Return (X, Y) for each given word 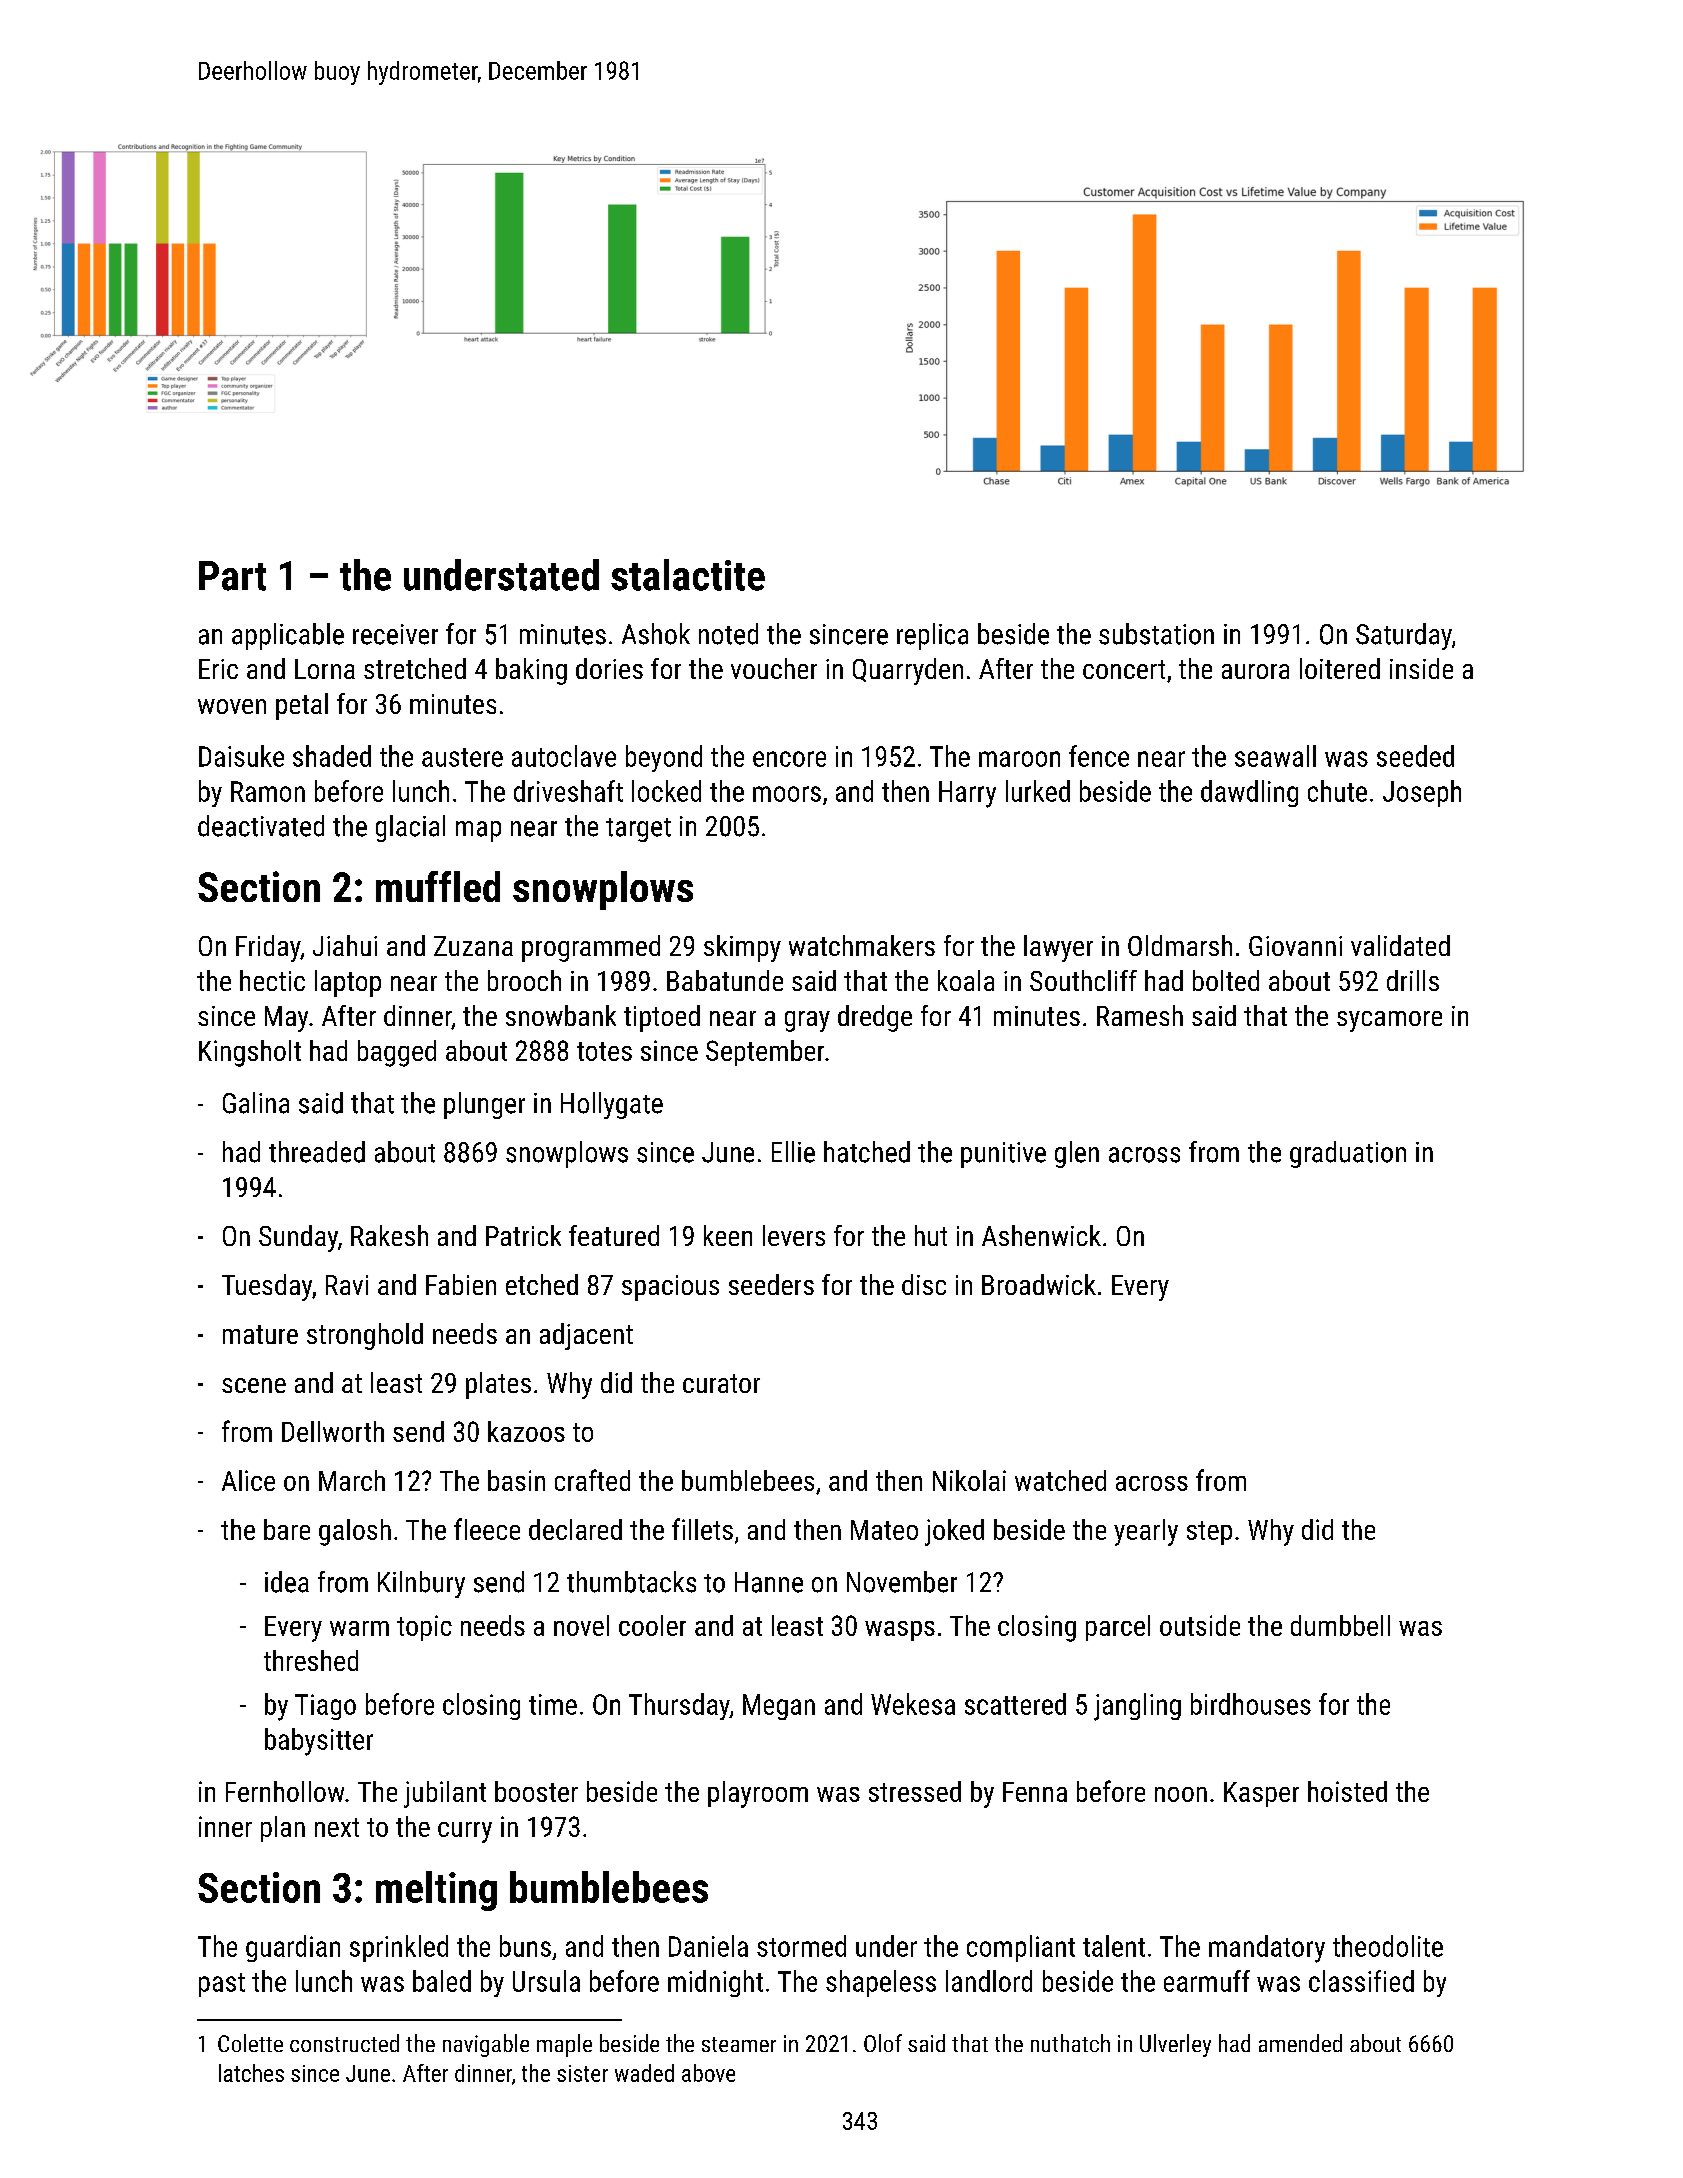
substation (1156, 634)
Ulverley (1175, 2045)
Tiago (325, 1707)
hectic (272, 980)
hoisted (1347, 1791)
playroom (758, 1794)
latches (251, 2073)
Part (232, 576)
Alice (248, 1480)
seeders (771, 1284)
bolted (1226, 980)
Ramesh (1140, 1015)
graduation (1348, 1154)
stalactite (688, 575)
